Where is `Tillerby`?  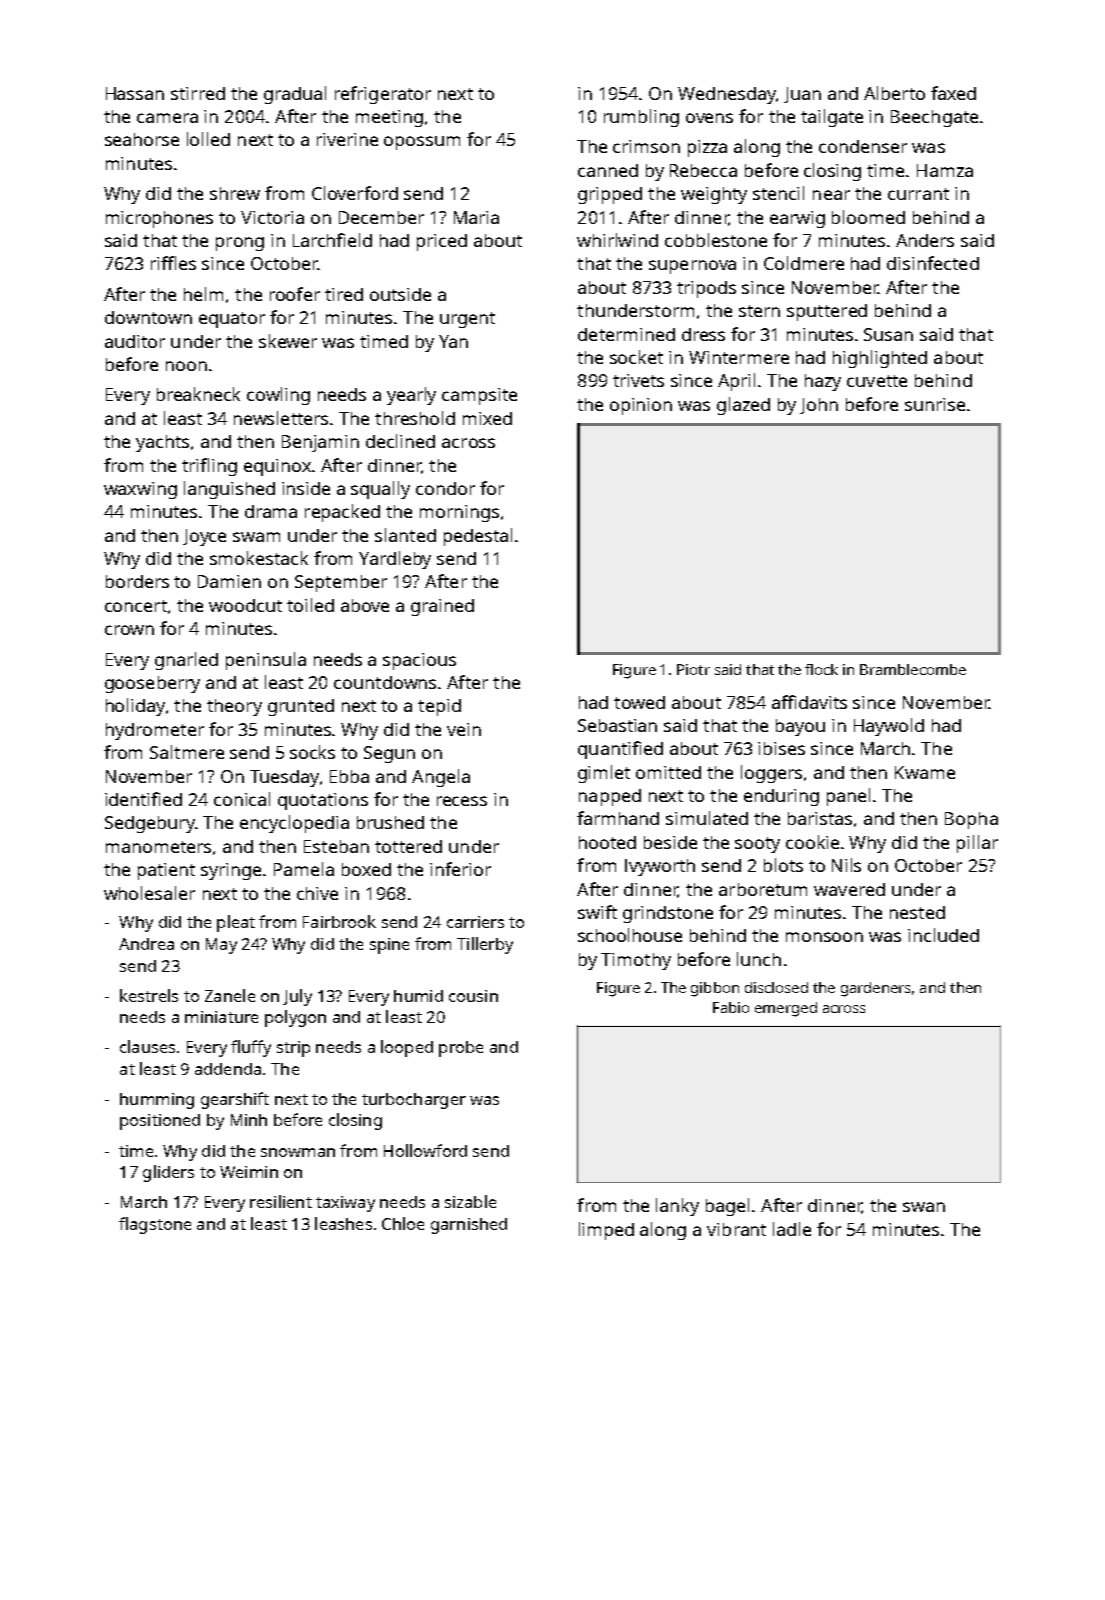 Tillerby is located at coordinates (485, 945).
